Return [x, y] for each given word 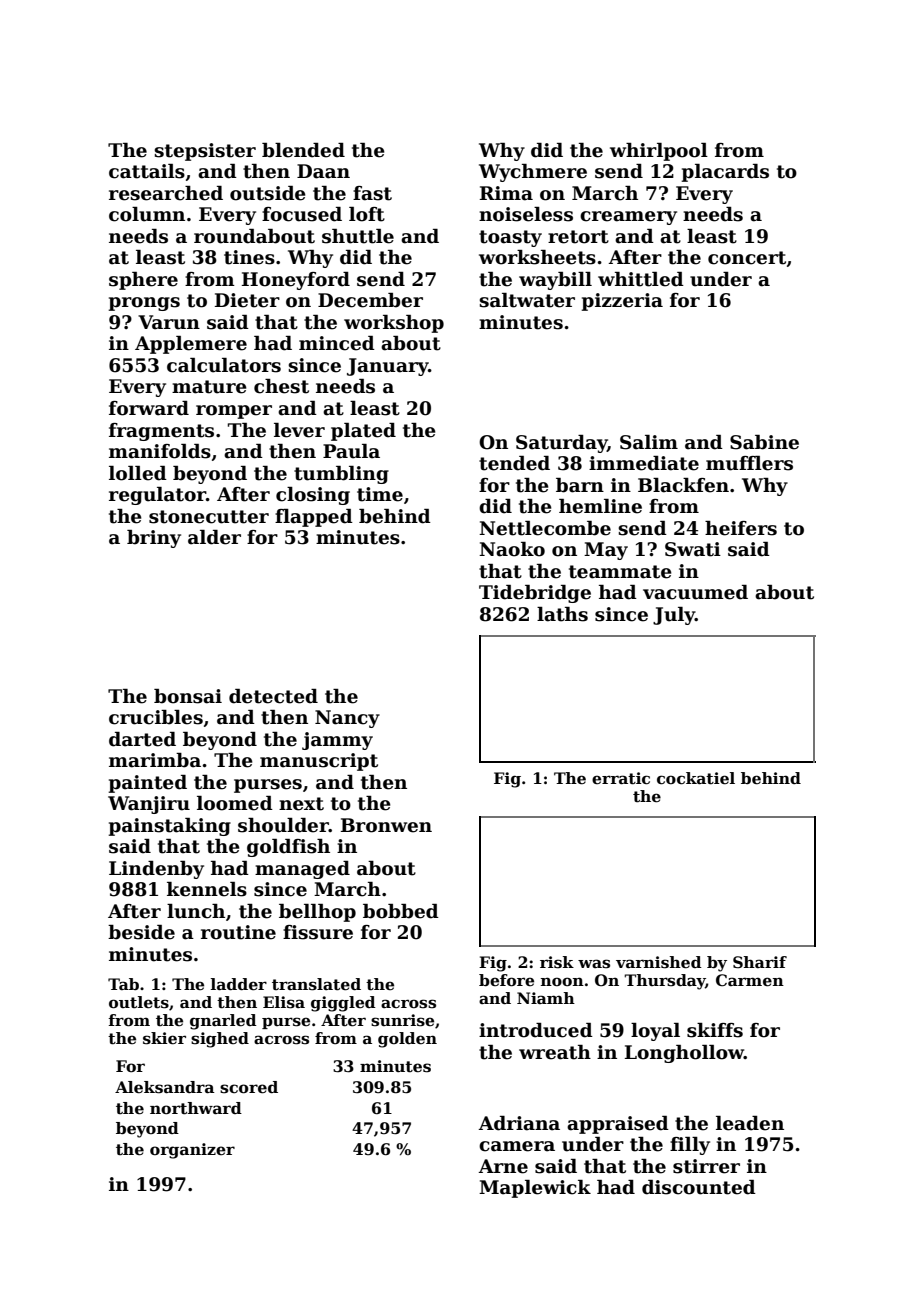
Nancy [347, 719]
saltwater [527, 300]
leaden [750, 1123]
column [147, 214]
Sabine [764, 442]
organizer [192, 1151]
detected [273, 696]
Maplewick [535, 1189]
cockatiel [696, 778]
